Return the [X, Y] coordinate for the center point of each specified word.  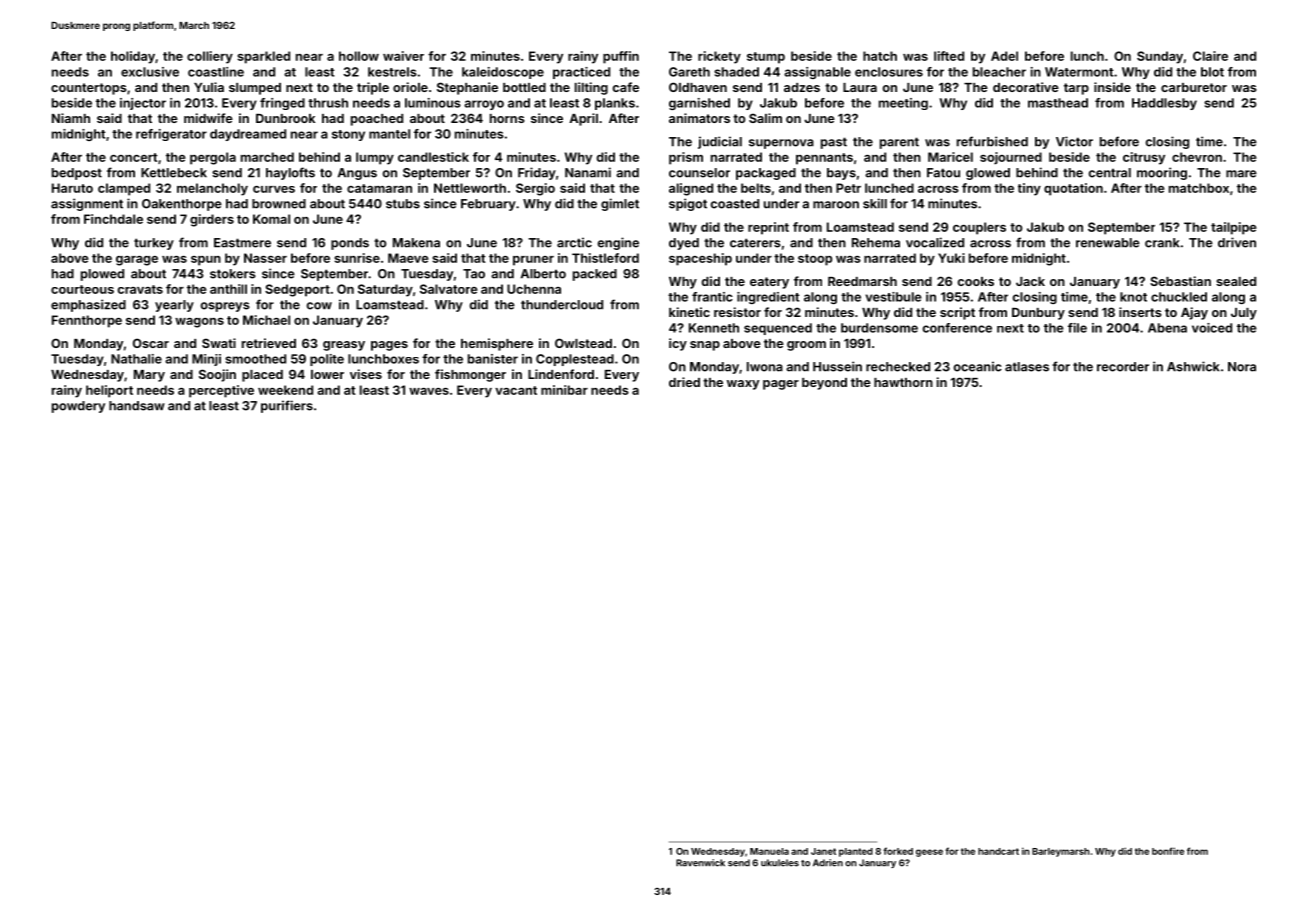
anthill [228, 289]
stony [348, 135]
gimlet [620, 204]
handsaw [137, 406]
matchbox [1199, 188]
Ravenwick [700, 863]
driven [1237, 242]
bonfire [1168, 851]
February [488, 205]
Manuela [769, 851]
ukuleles [780, 863]
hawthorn [903, 382]
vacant [516, 390]
